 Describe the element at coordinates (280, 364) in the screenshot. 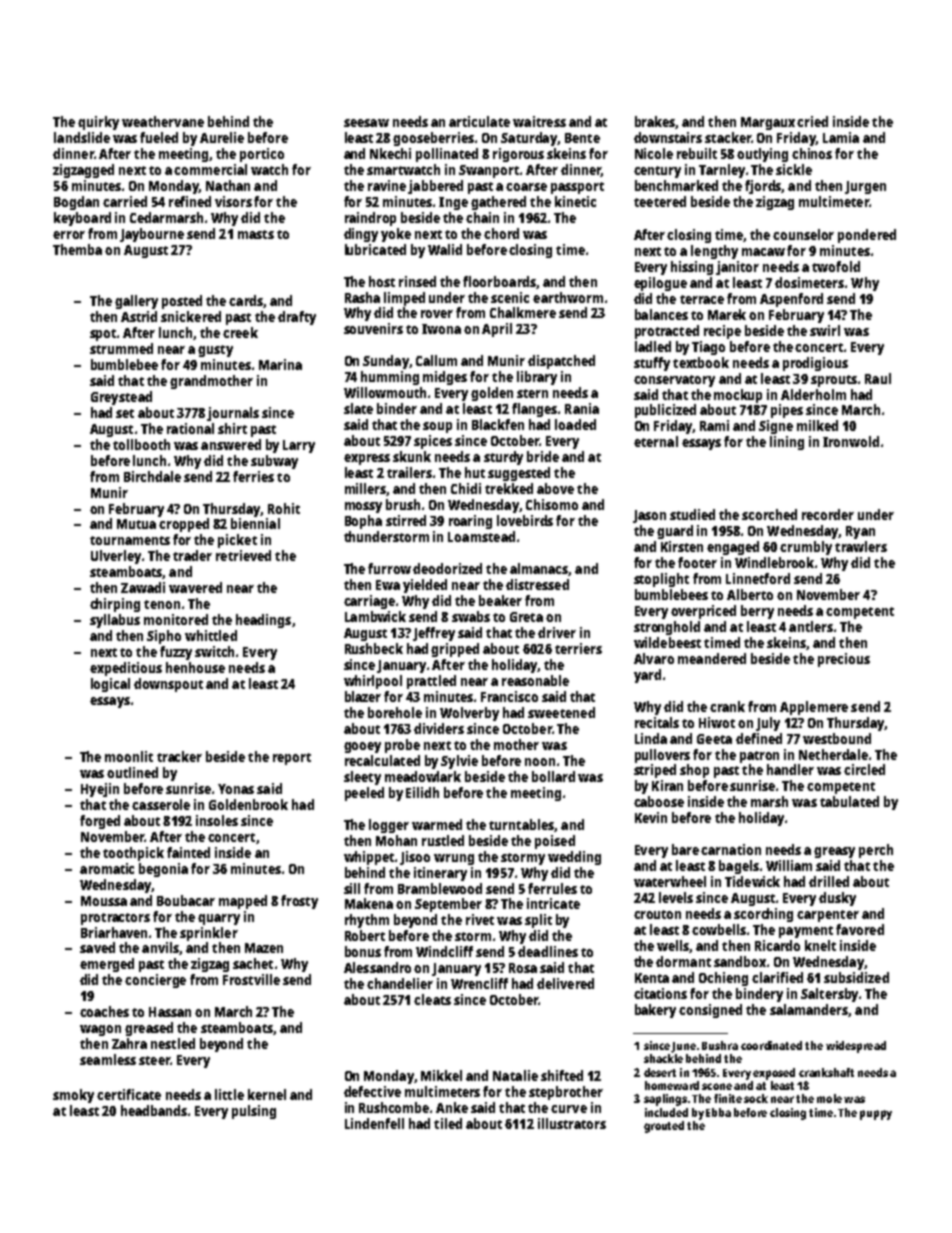

I see `Marina` at that location.
